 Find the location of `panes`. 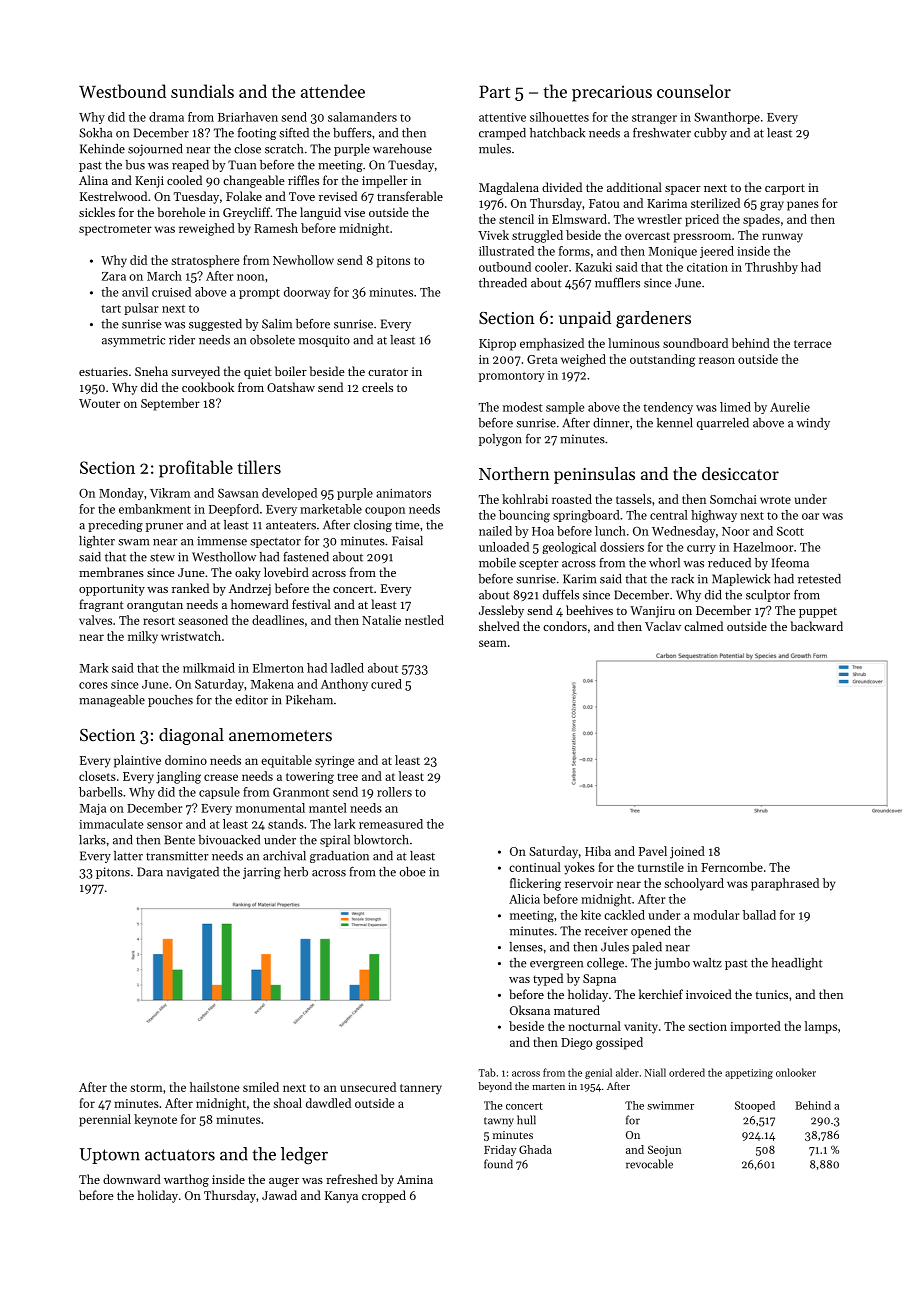

panes is located at coordinates (803, 206).
